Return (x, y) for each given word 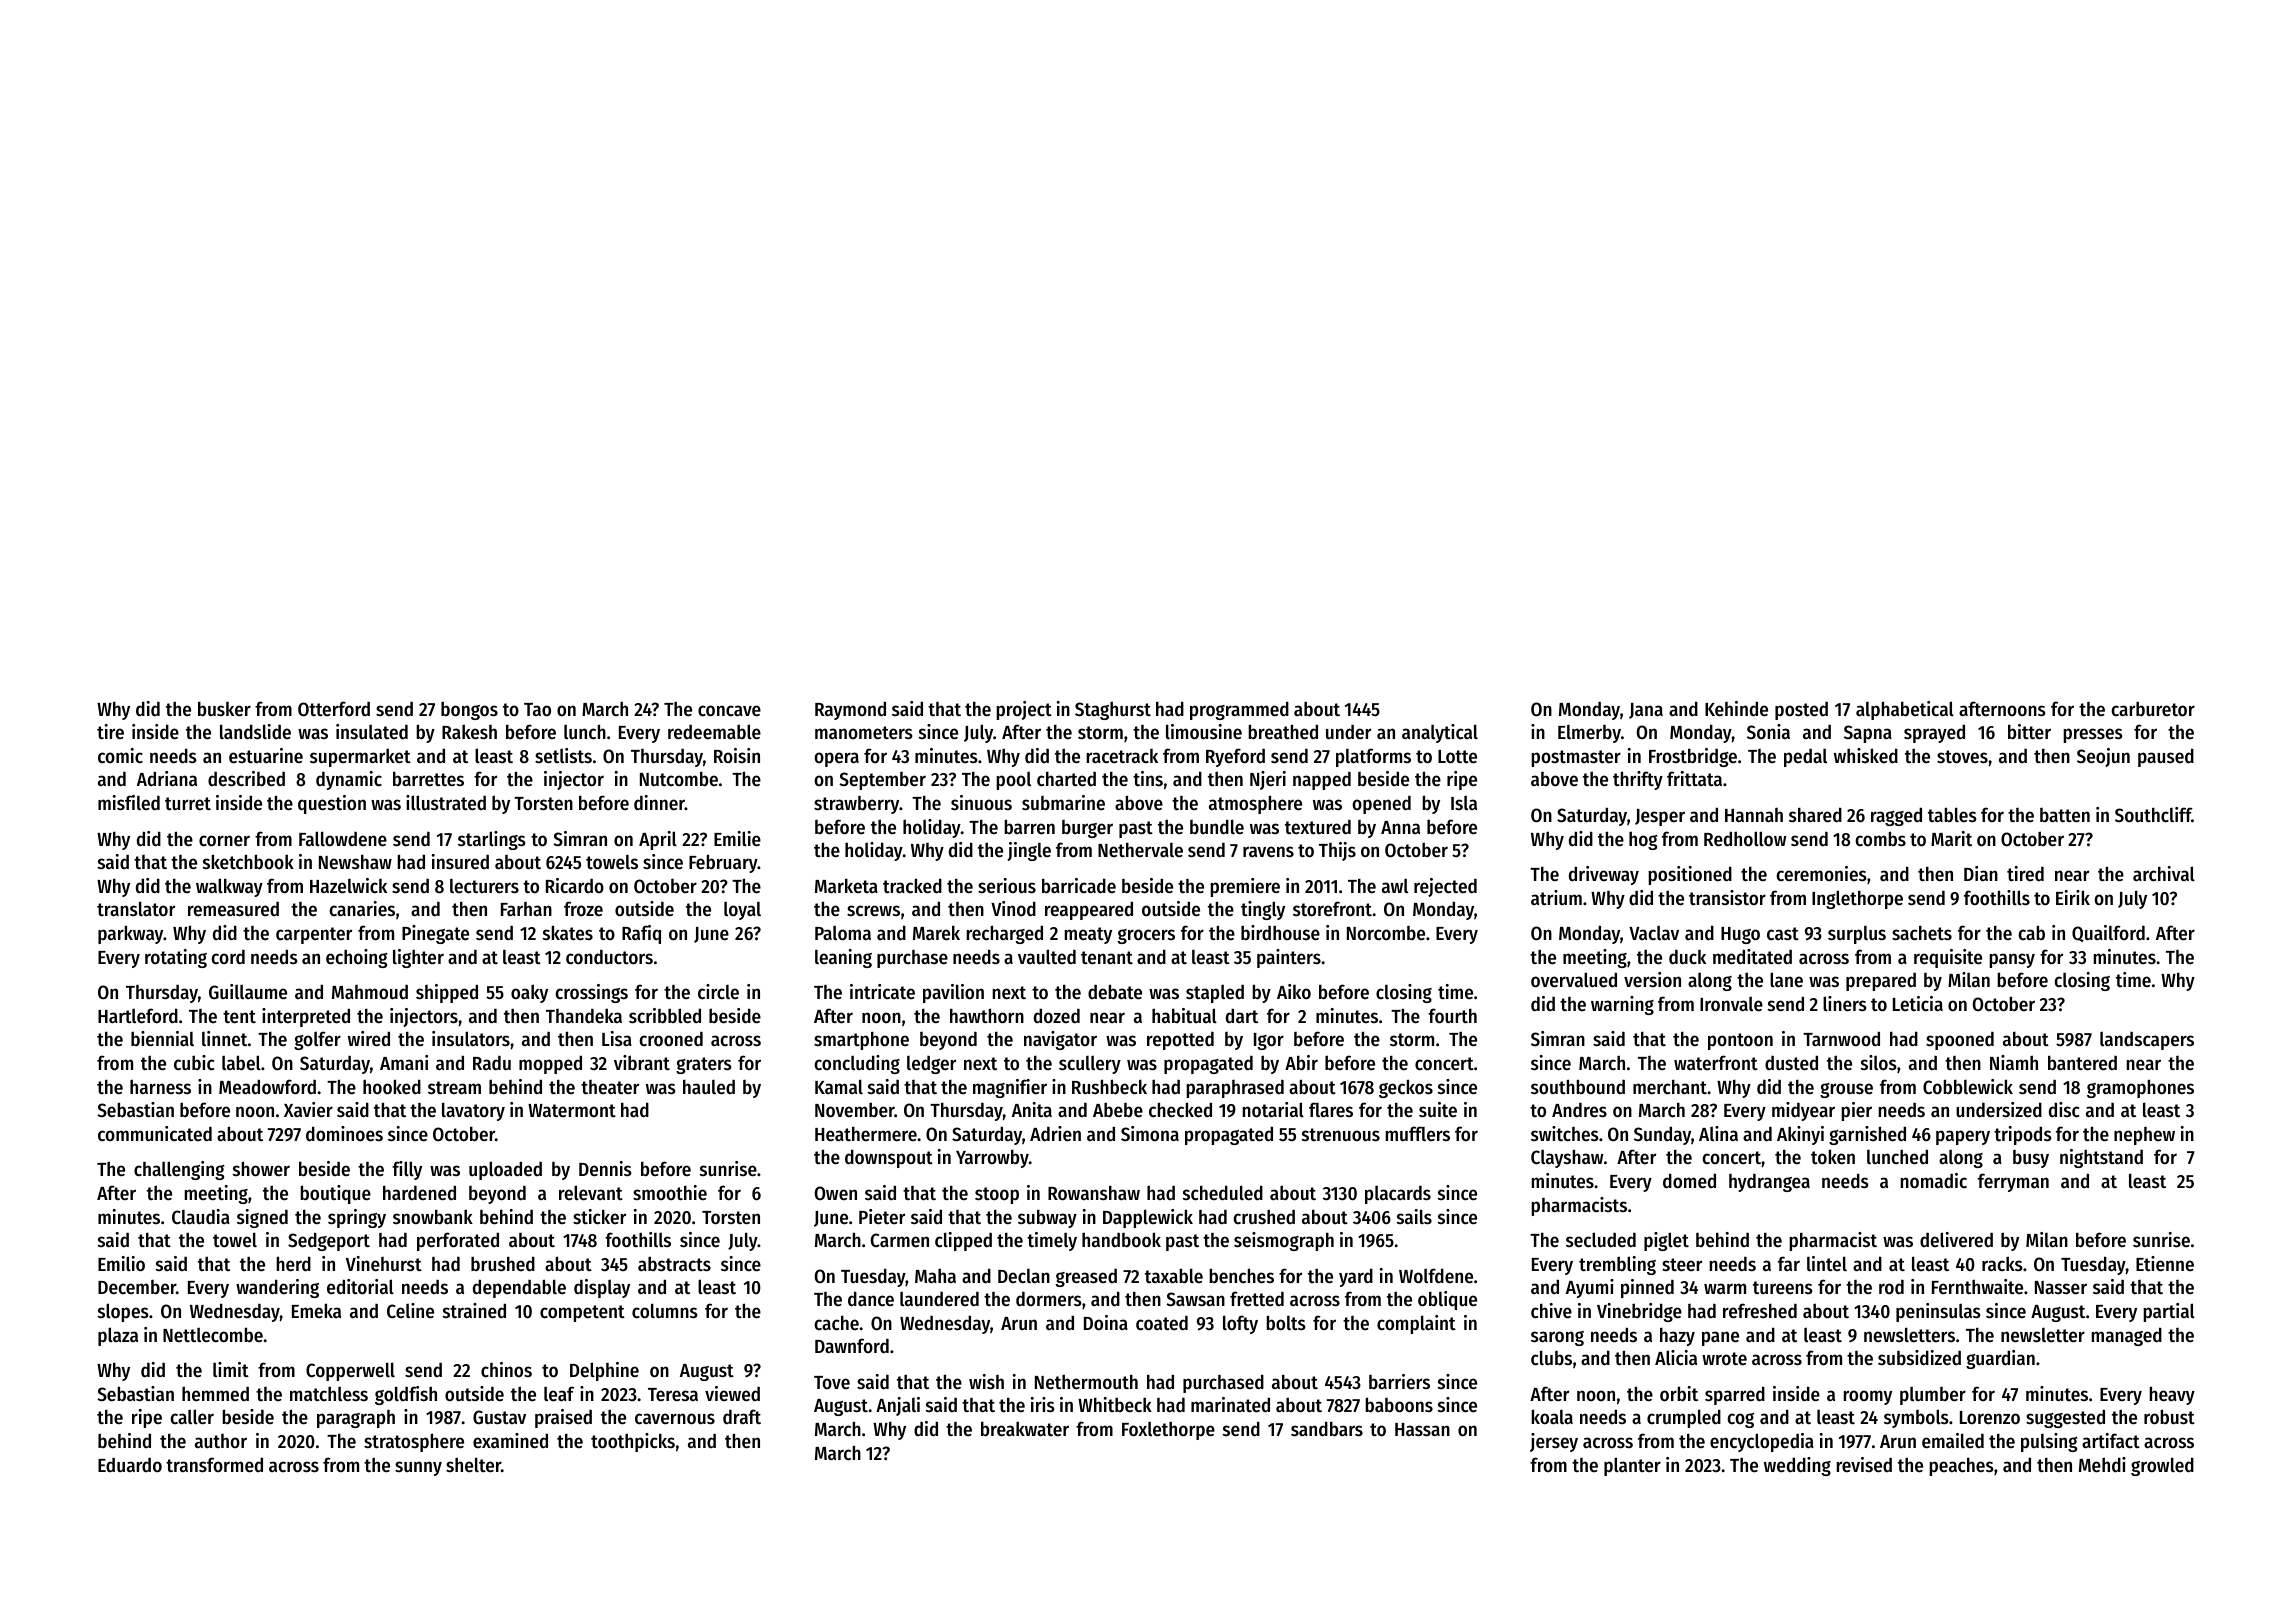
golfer (317, 1040)
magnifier (1010, 1088)
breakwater (1025, 1429)
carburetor (2153, 709)
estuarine (266, 756)
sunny (418, 1468)
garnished (1867, 1135)
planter (1632, 1466)
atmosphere (1255, 804)
